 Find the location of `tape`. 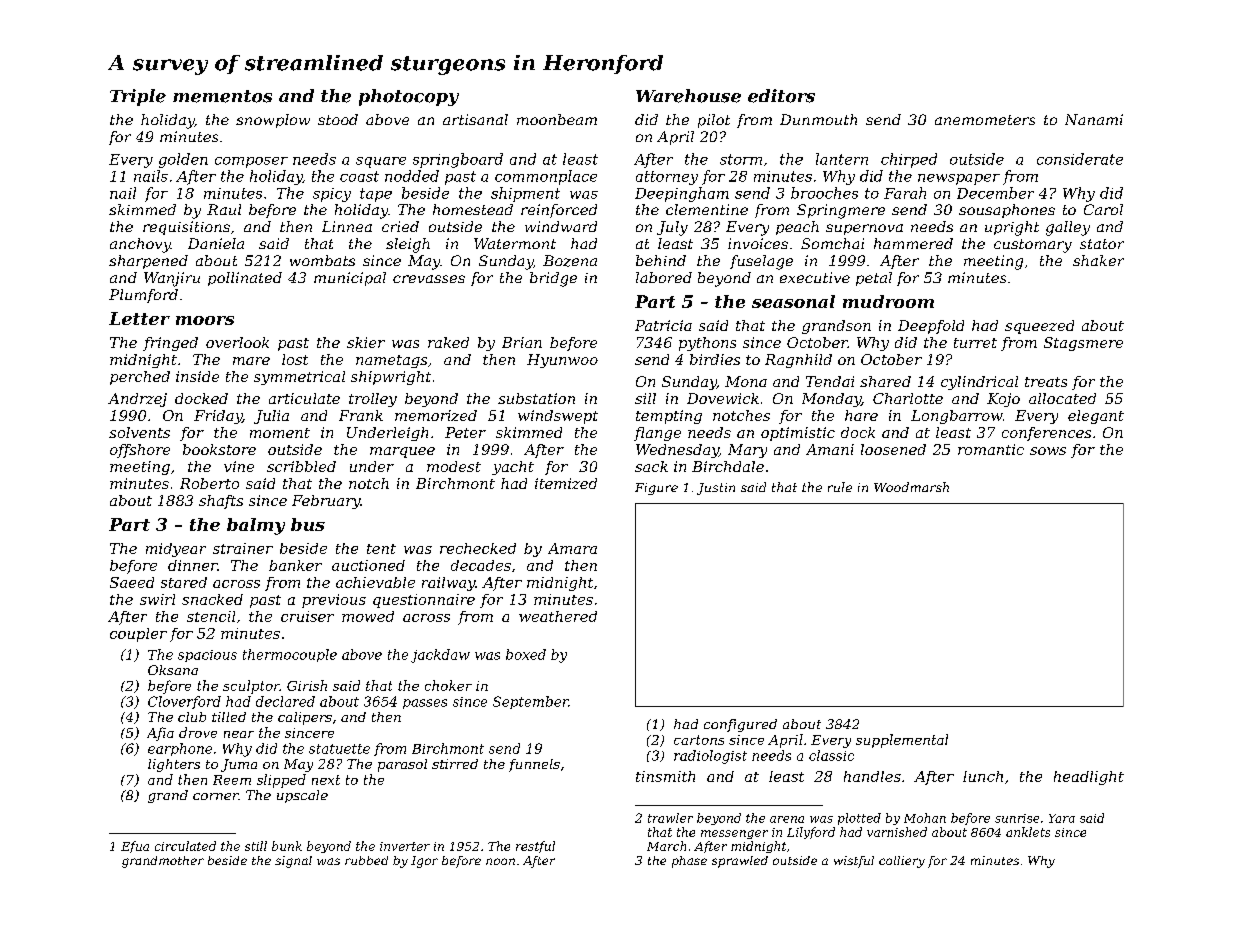

tape is located at coordinates (376, 195).
